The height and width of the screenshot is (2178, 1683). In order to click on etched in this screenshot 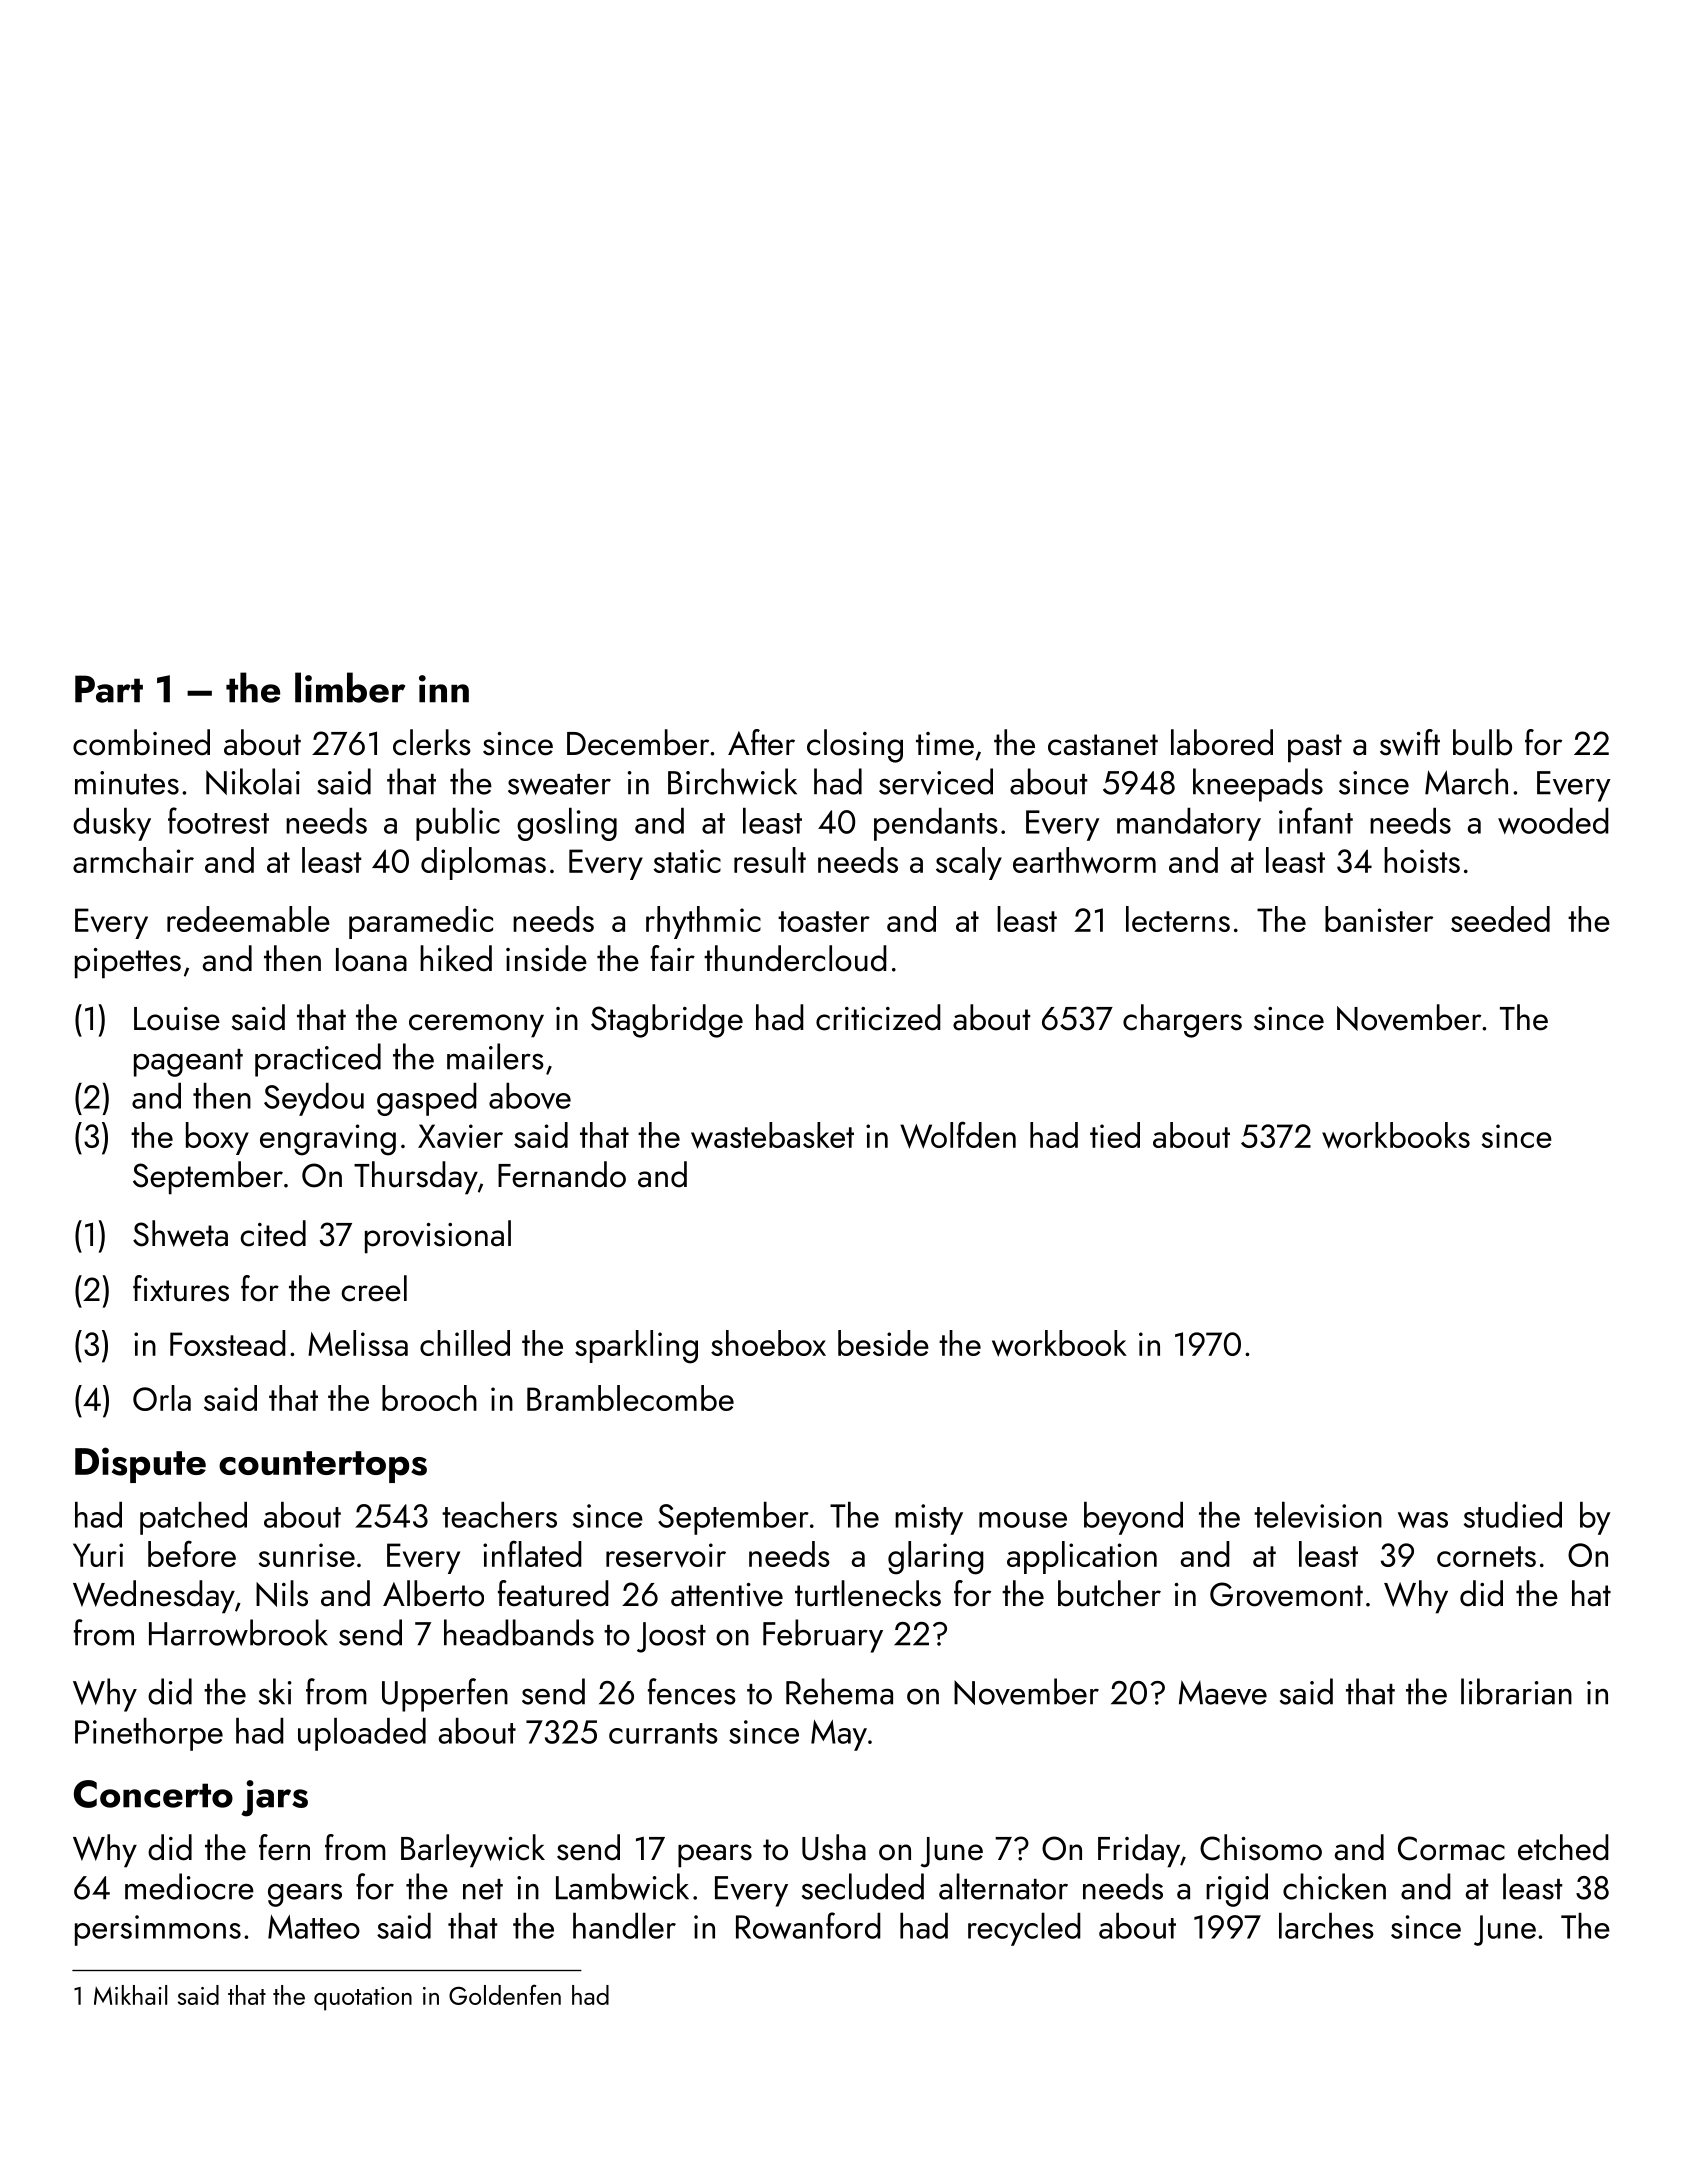, I will do `click(1563, 1847)`.
